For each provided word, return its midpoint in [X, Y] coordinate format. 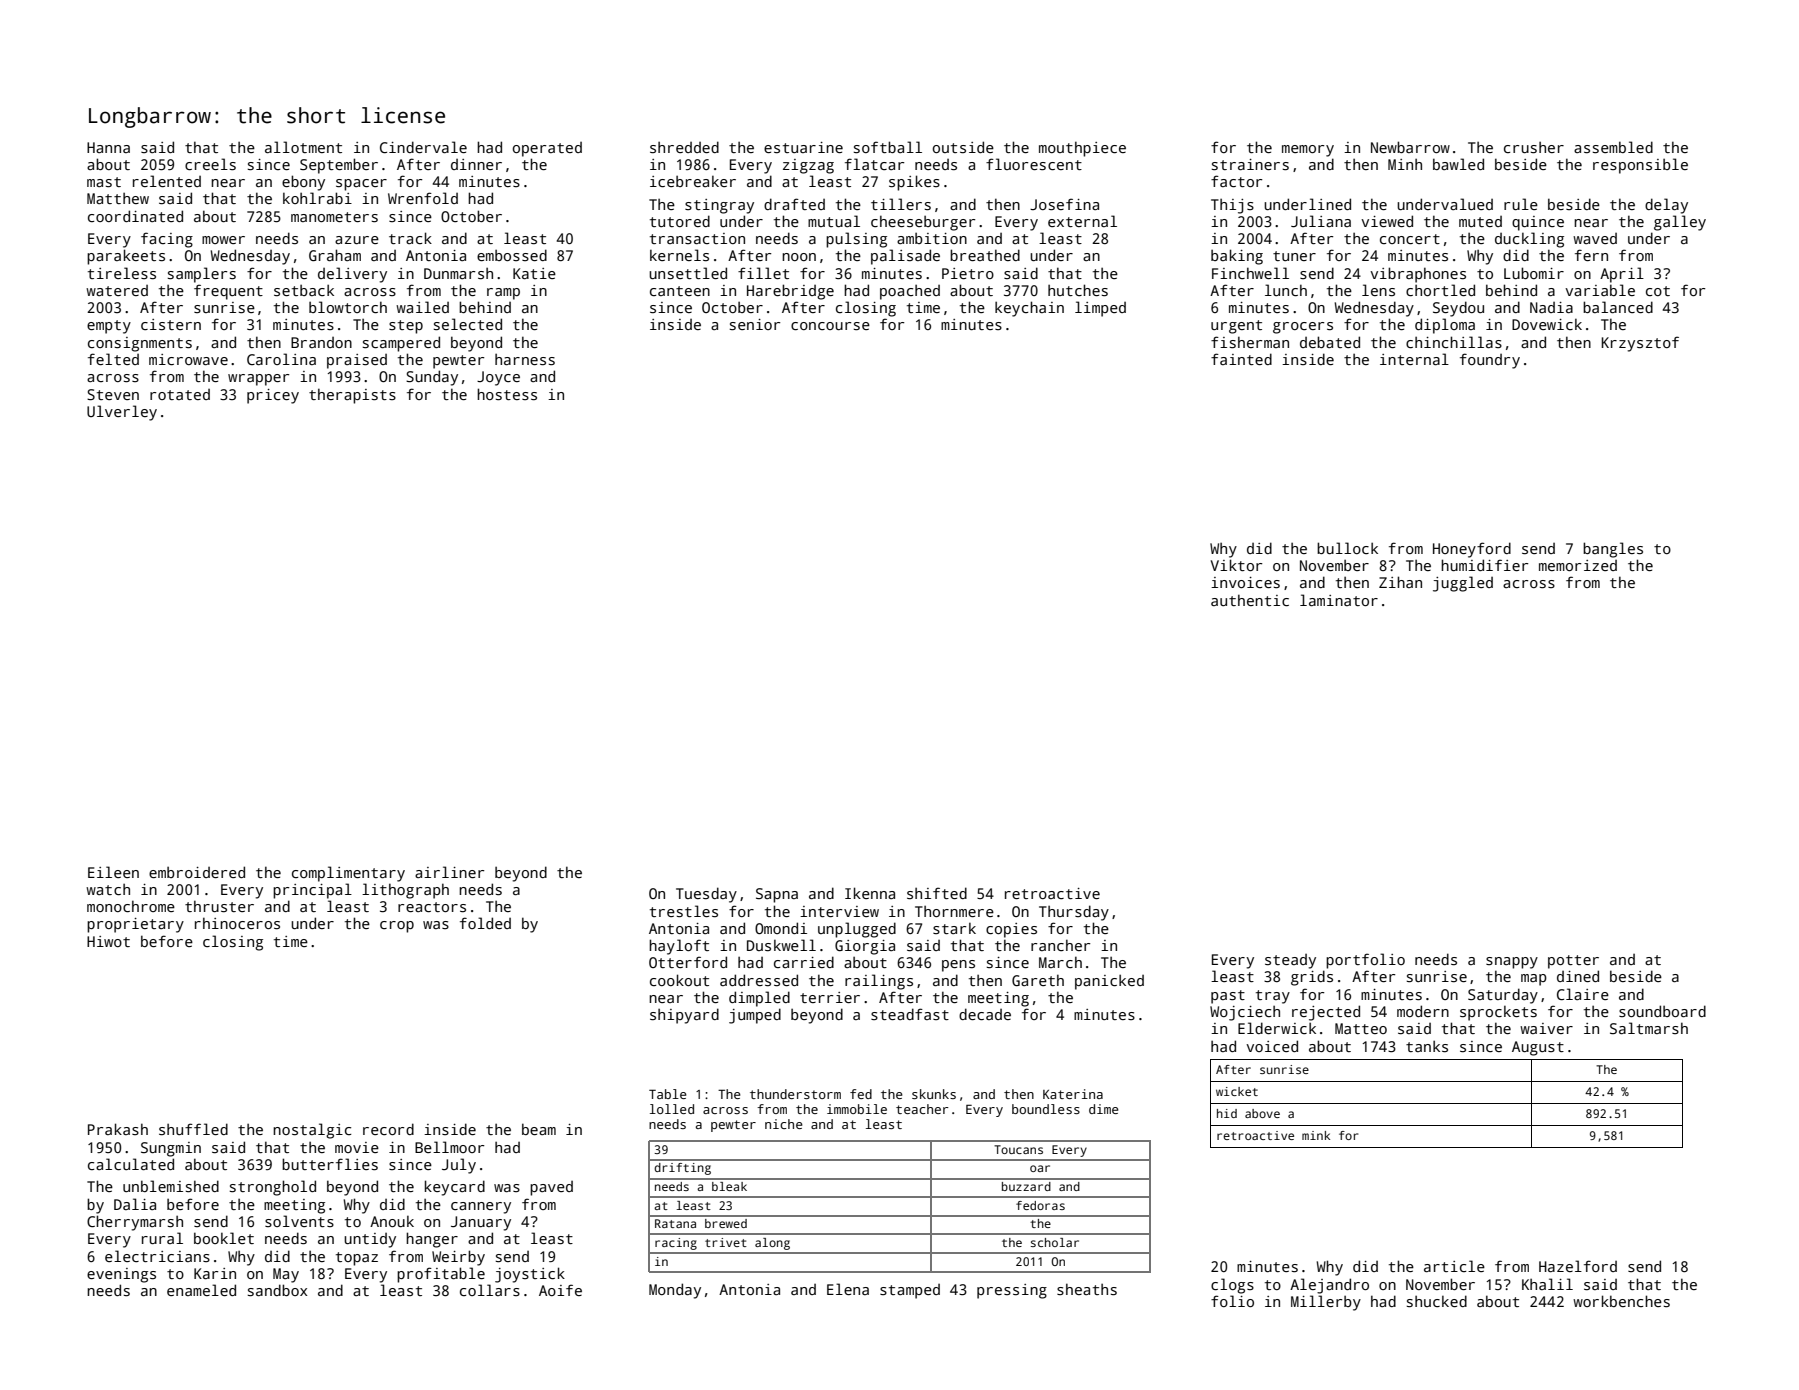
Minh [1405, 164]
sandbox [277, 1290]
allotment [303, 147]
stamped [910, 1291]
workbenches [1621, 1301]
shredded [684, 147]
